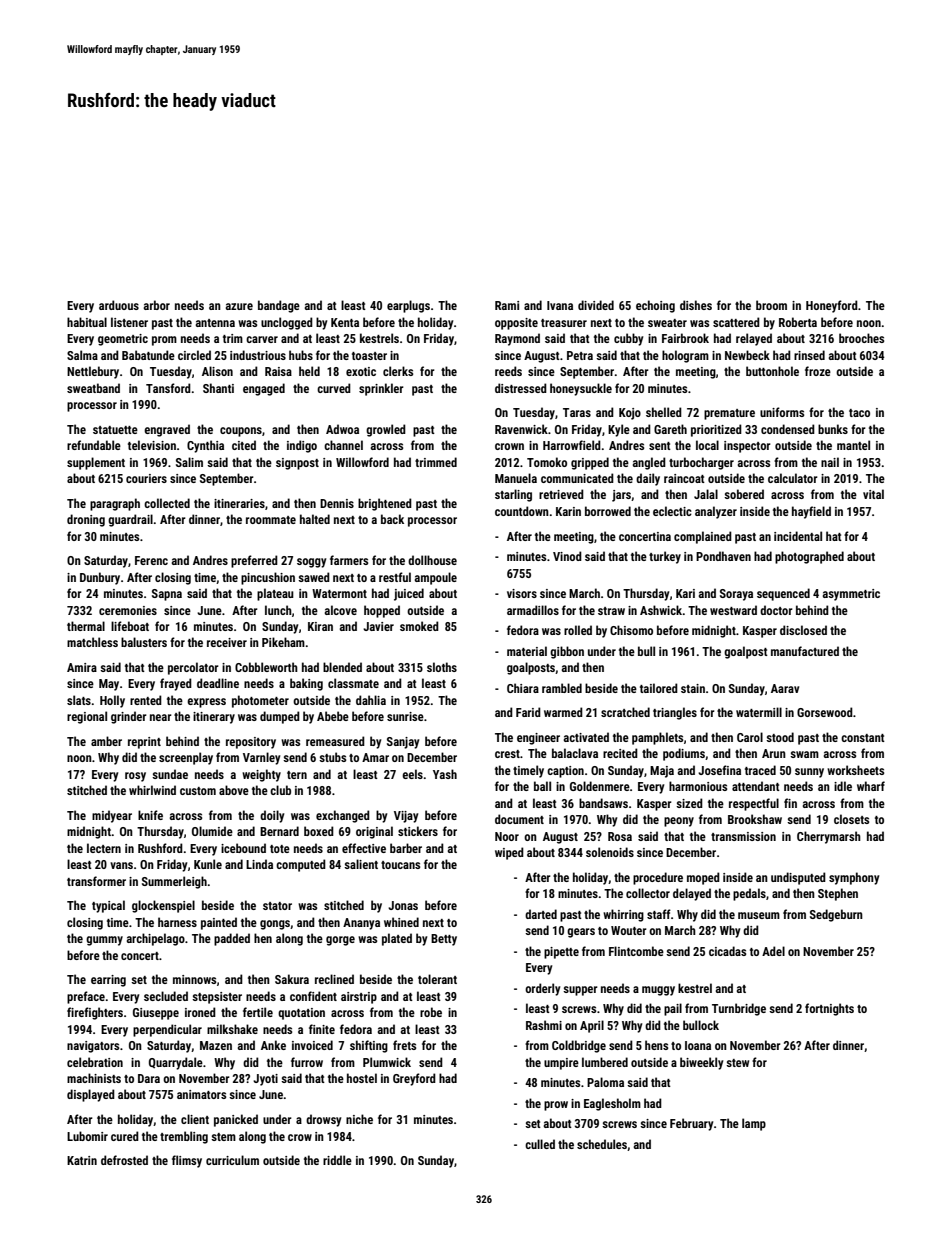  I want to click on couriers, so click(146, 478).
